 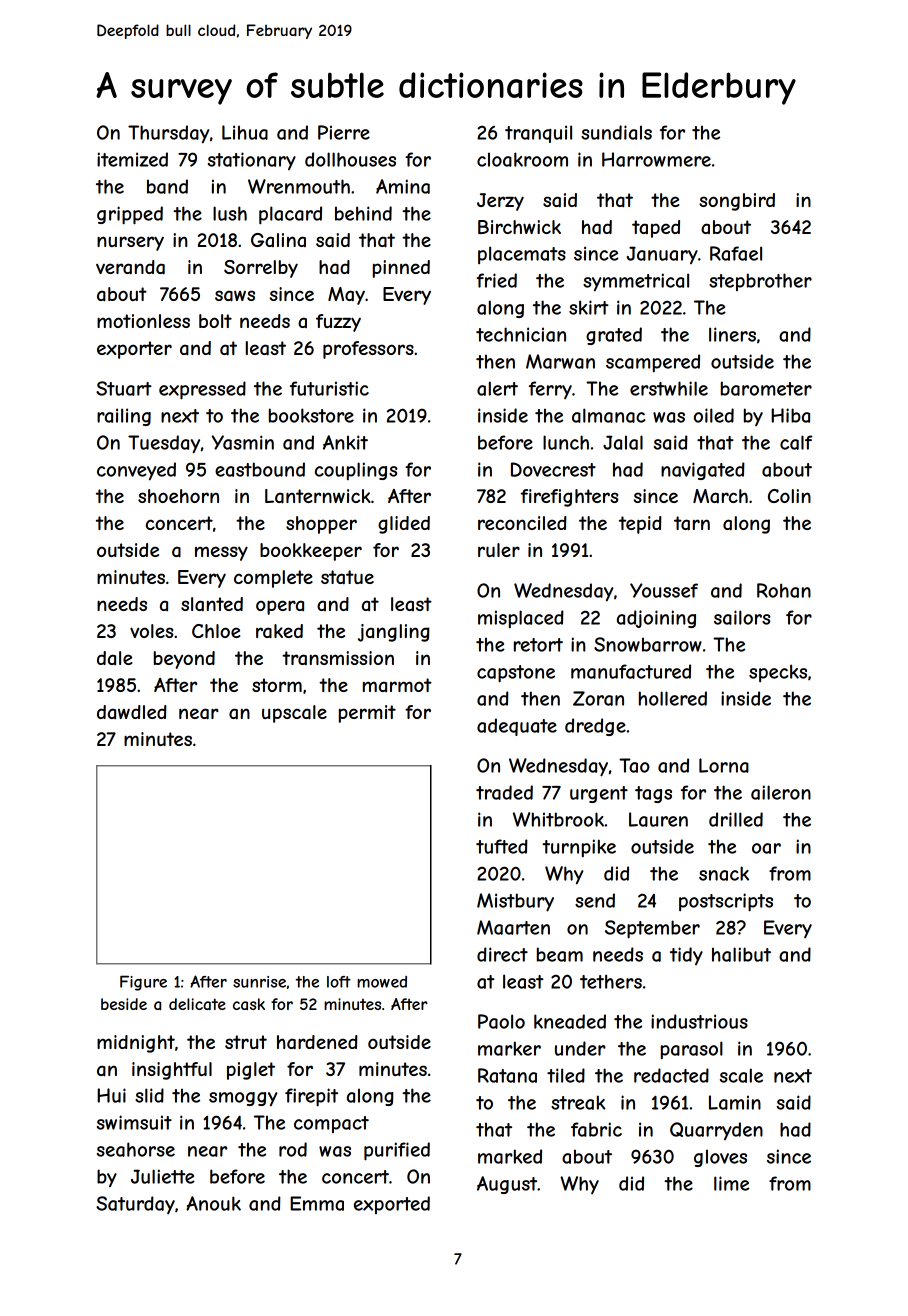 What do you see at coordinates (338, 323) in the screenshot?
I see `fuzzy` at bounding box center [338, 323].
